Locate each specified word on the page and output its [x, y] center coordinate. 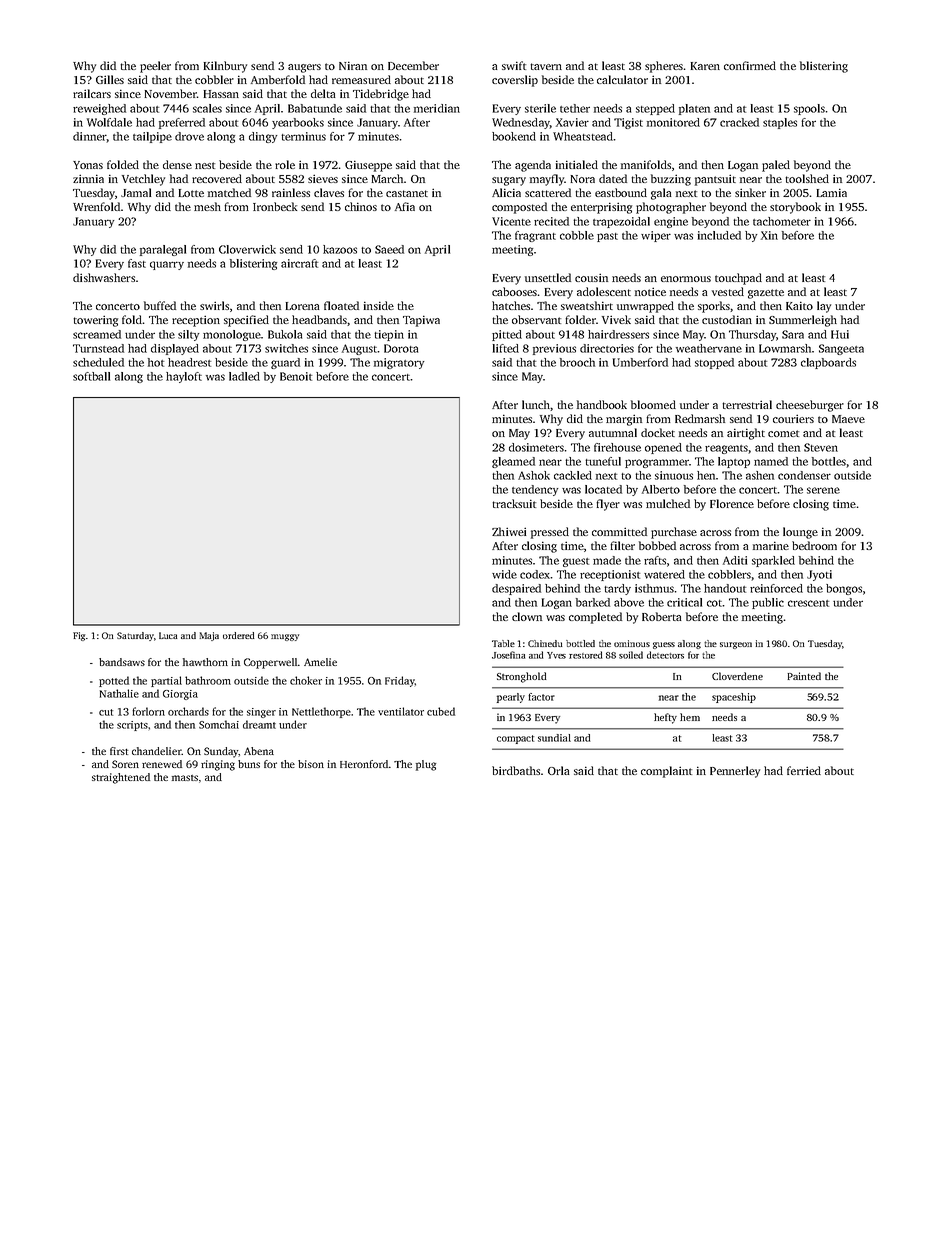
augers [304, 68]
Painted [804, 676]
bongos [844, 589]
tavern [546, 66]
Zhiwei [509, 531]
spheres [664, 67]
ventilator [401, 711]
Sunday [221, 752]
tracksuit [514, 503]
